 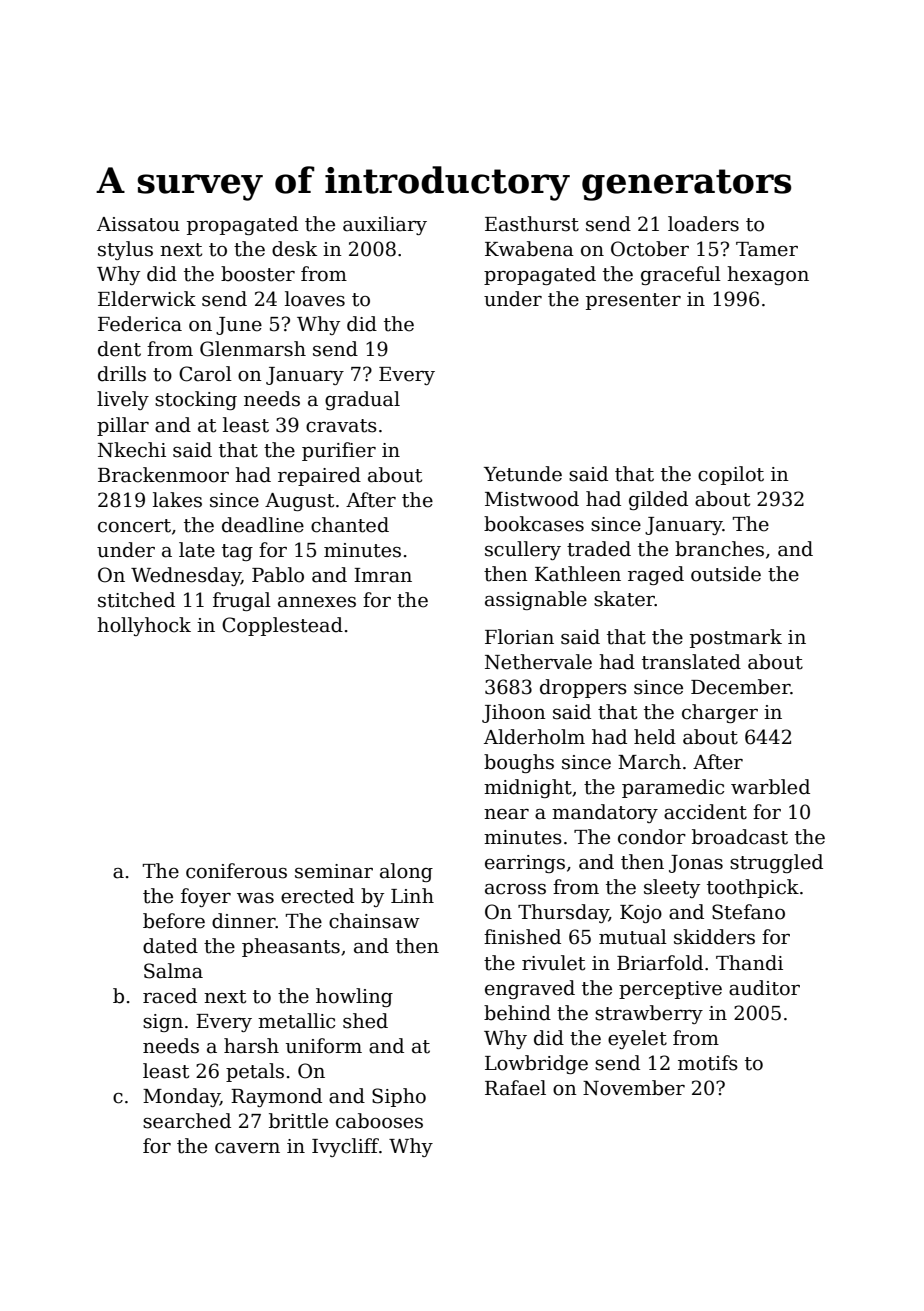 What do you see at coordinates (206, 897) in the screenshot?
I see `foyer` at bounding box center [206, 897].
